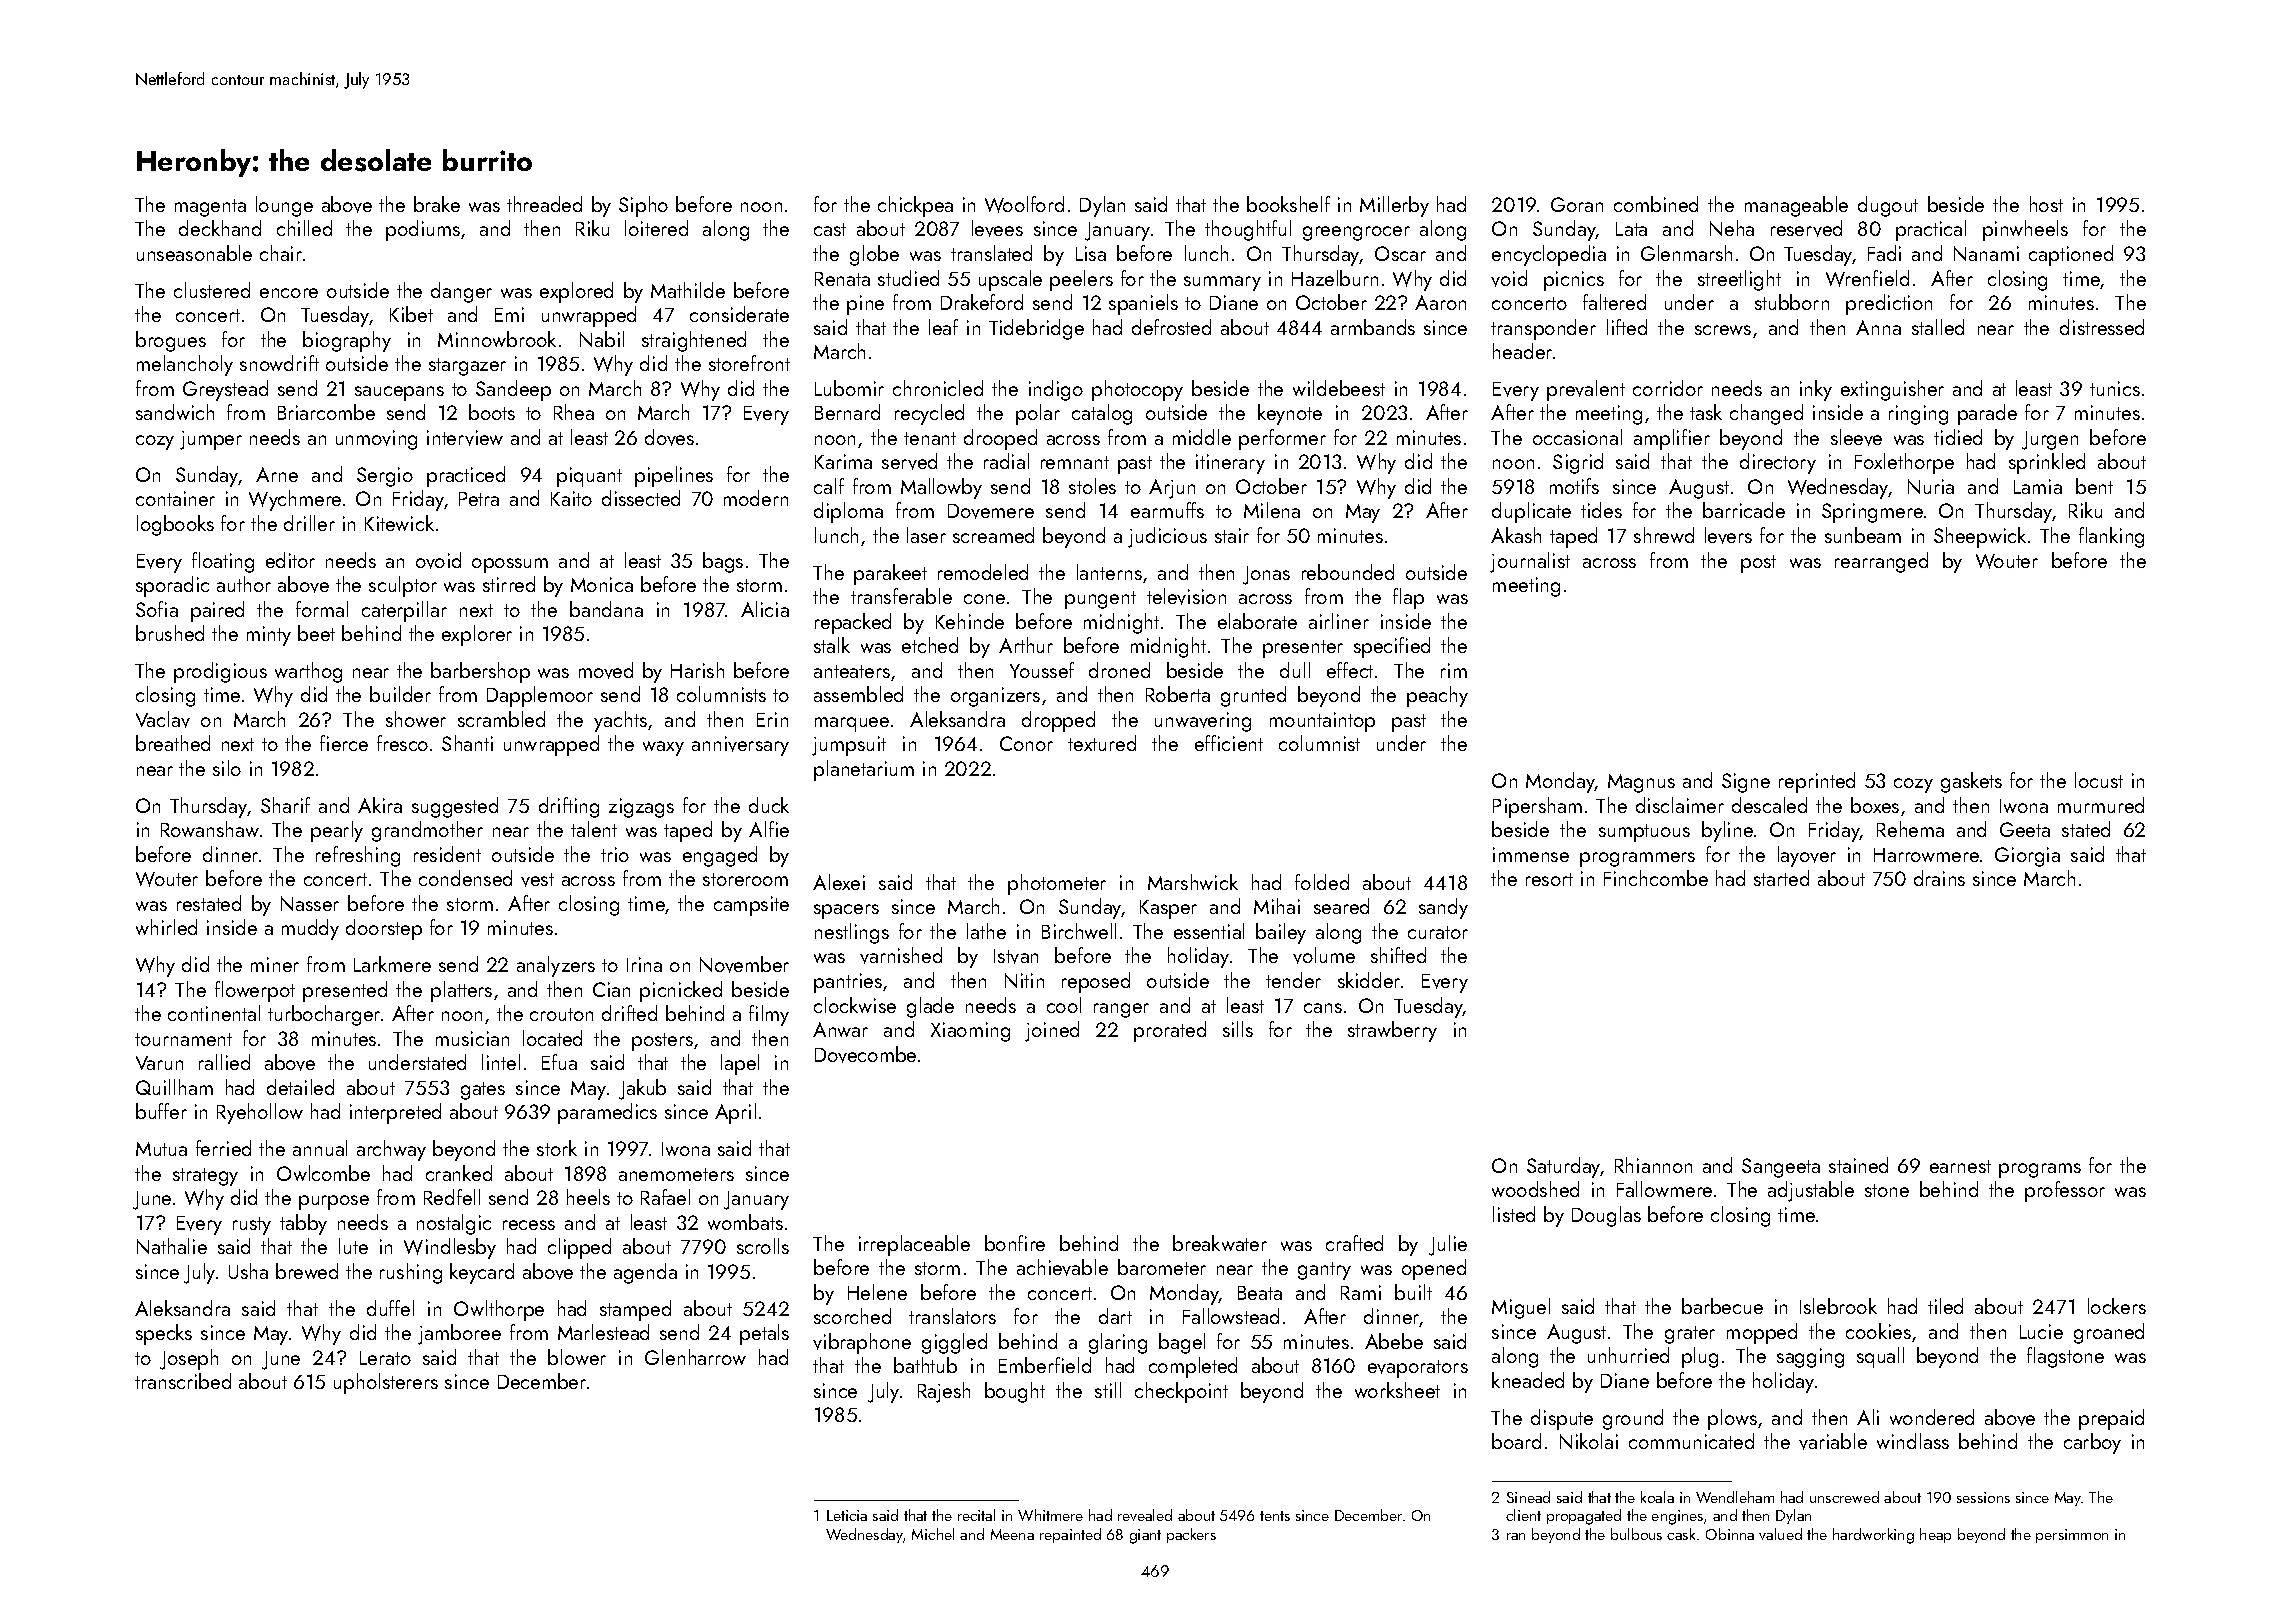 This screenshot has height=1614, width=2282. Describe the element at coordinates (2027, 857) in the screenshot. I see `Giorgia` at that location.
